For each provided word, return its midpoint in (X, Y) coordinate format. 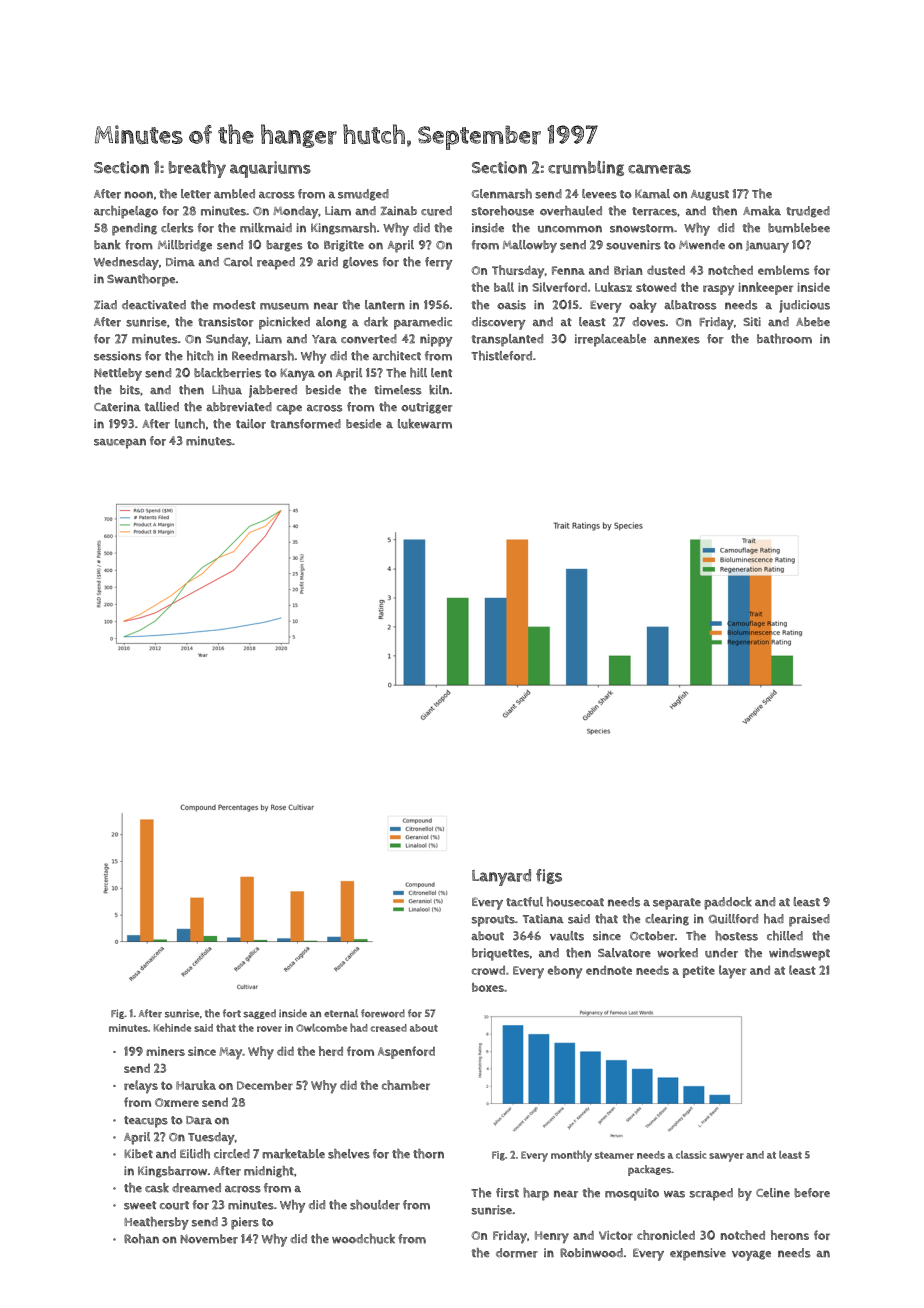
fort (232, 1013)
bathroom (784, 339)
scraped (711, 1194)
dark (376, 322)
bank (107, 245)
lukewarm (425, 424)
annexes (677, 340)
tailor (251, 424)
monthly (571, 1156)
